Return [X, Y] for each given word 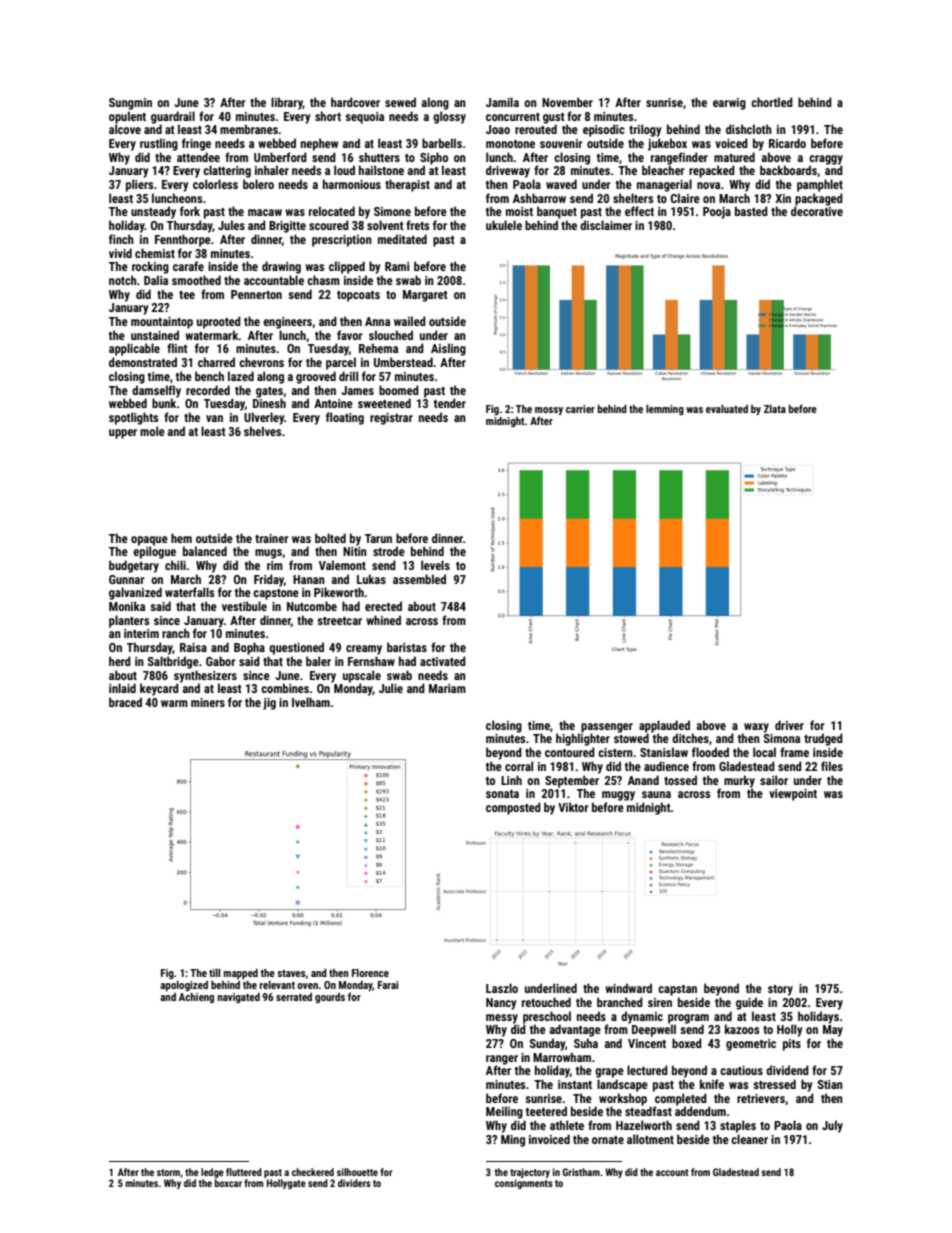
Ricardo [787, 143]
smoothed [196, 280]
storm [168, 1172]
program [688, 1019]
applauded [664, 726]
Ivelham [311, 702]
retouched [546, 1002]
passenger [607, 728]
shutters [379, 157]
